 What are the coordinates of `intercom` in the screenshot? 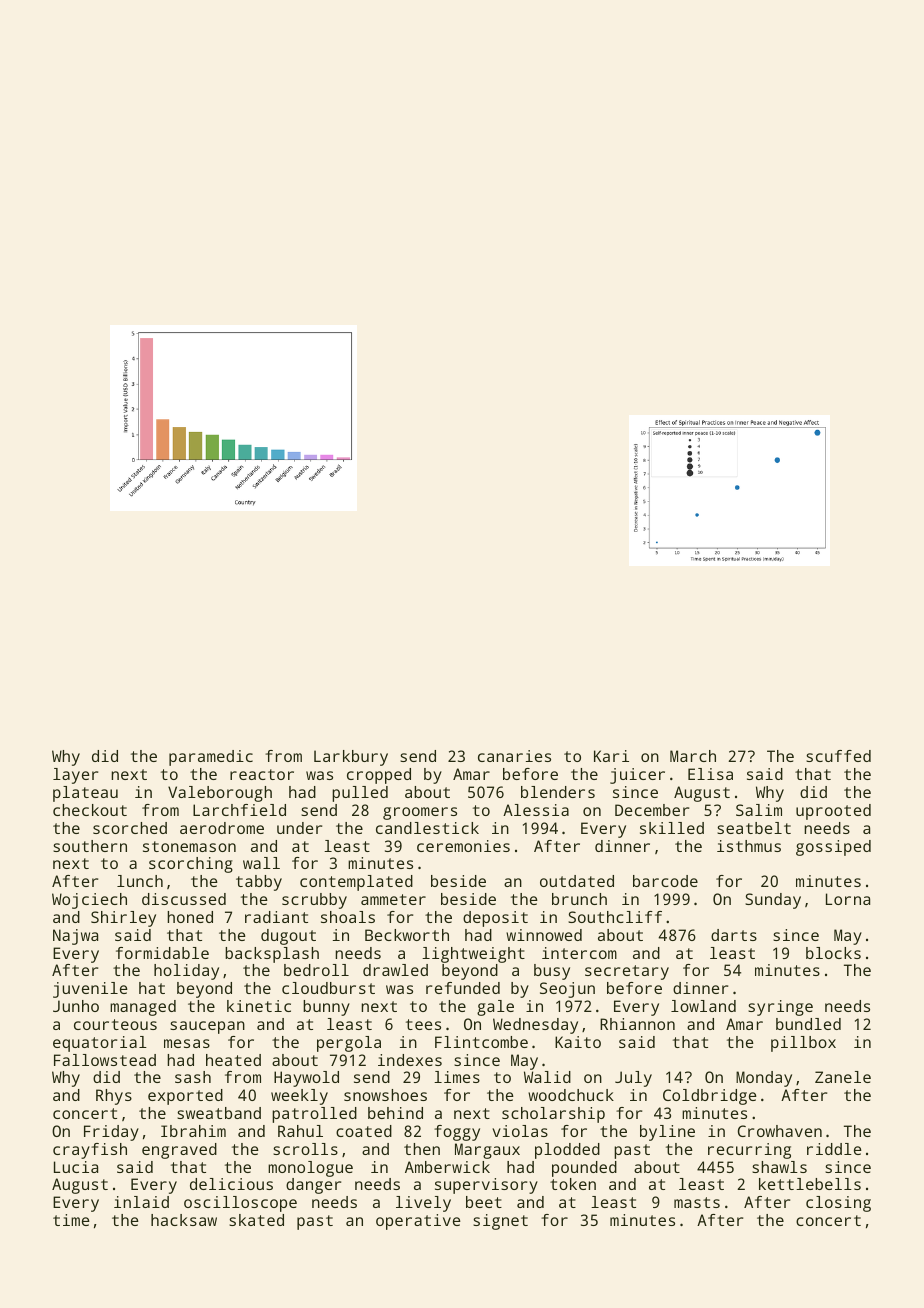 It's located at (579, 953).
